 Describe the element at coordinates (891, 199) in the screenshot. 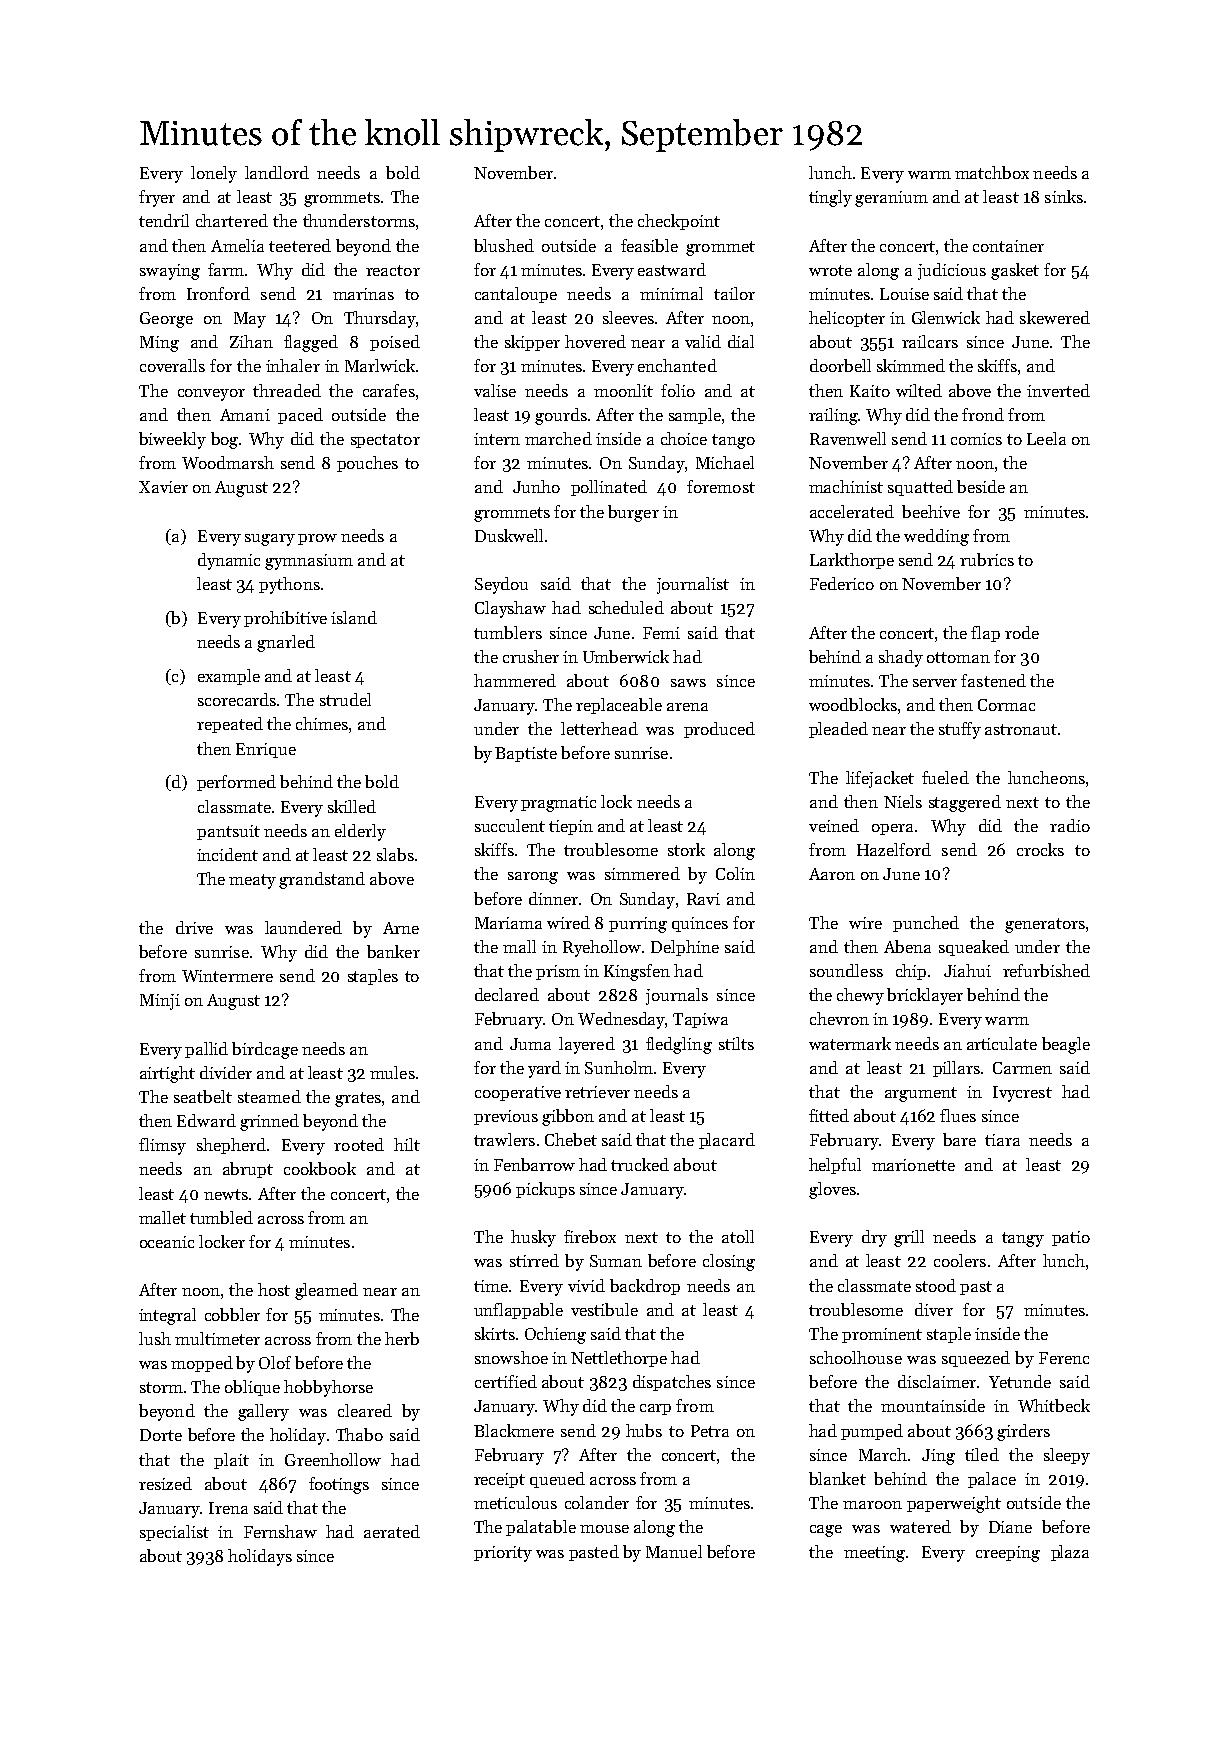

I see `geranium` at that location.
